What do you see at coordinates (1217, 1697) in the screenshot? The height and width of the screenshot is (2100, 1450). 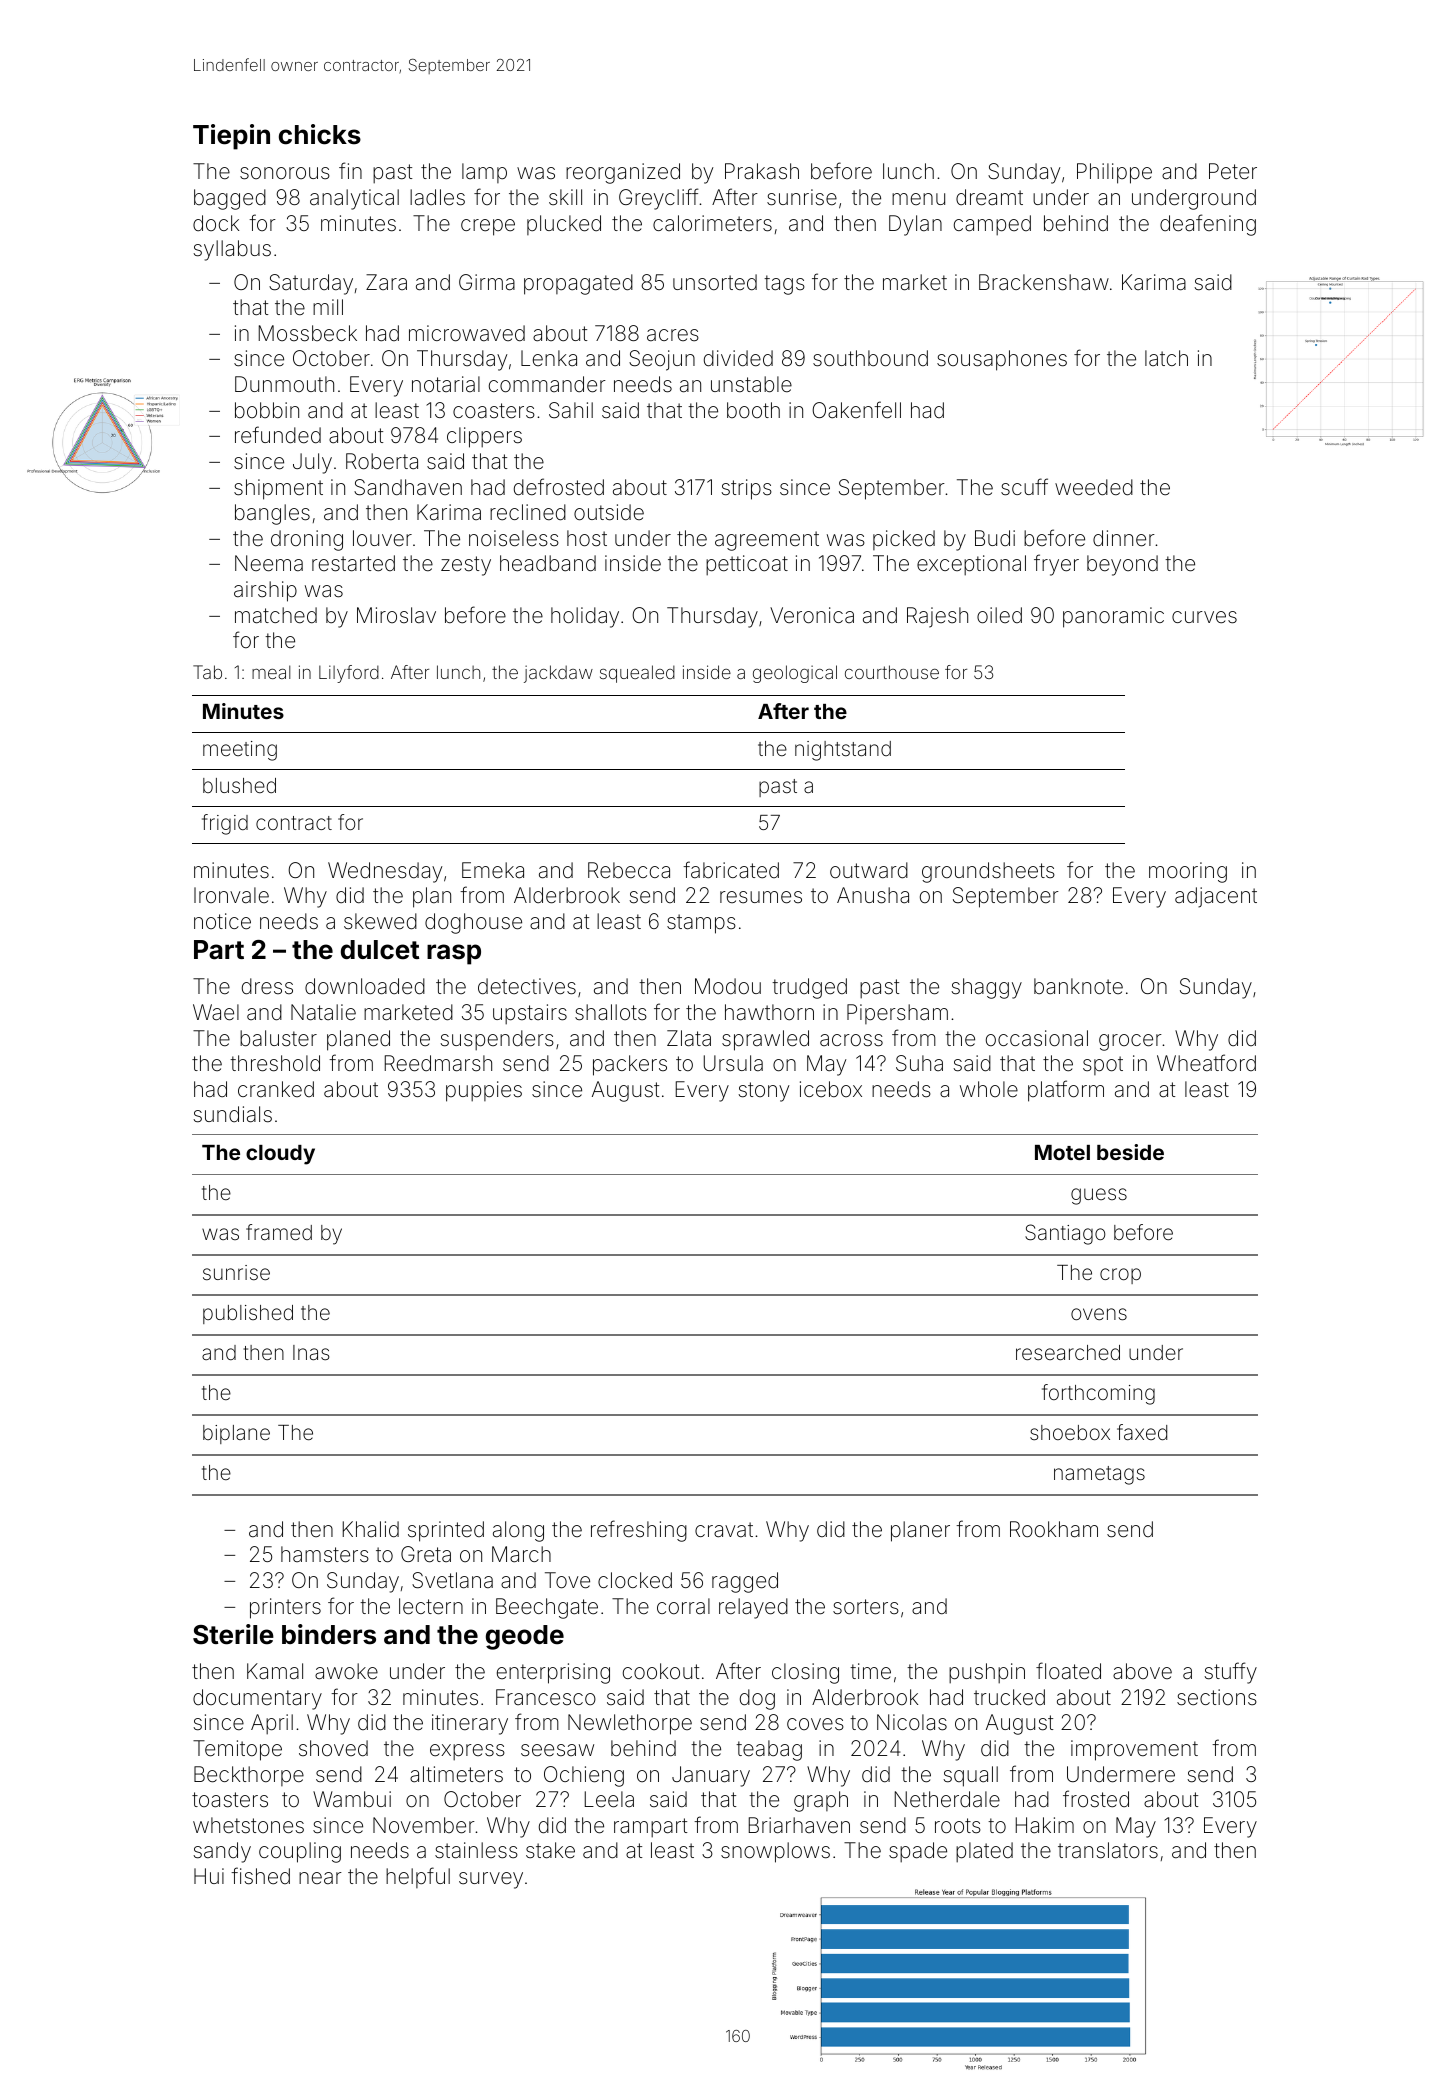 I see `sections` at bounding box center [1217, 1697].
